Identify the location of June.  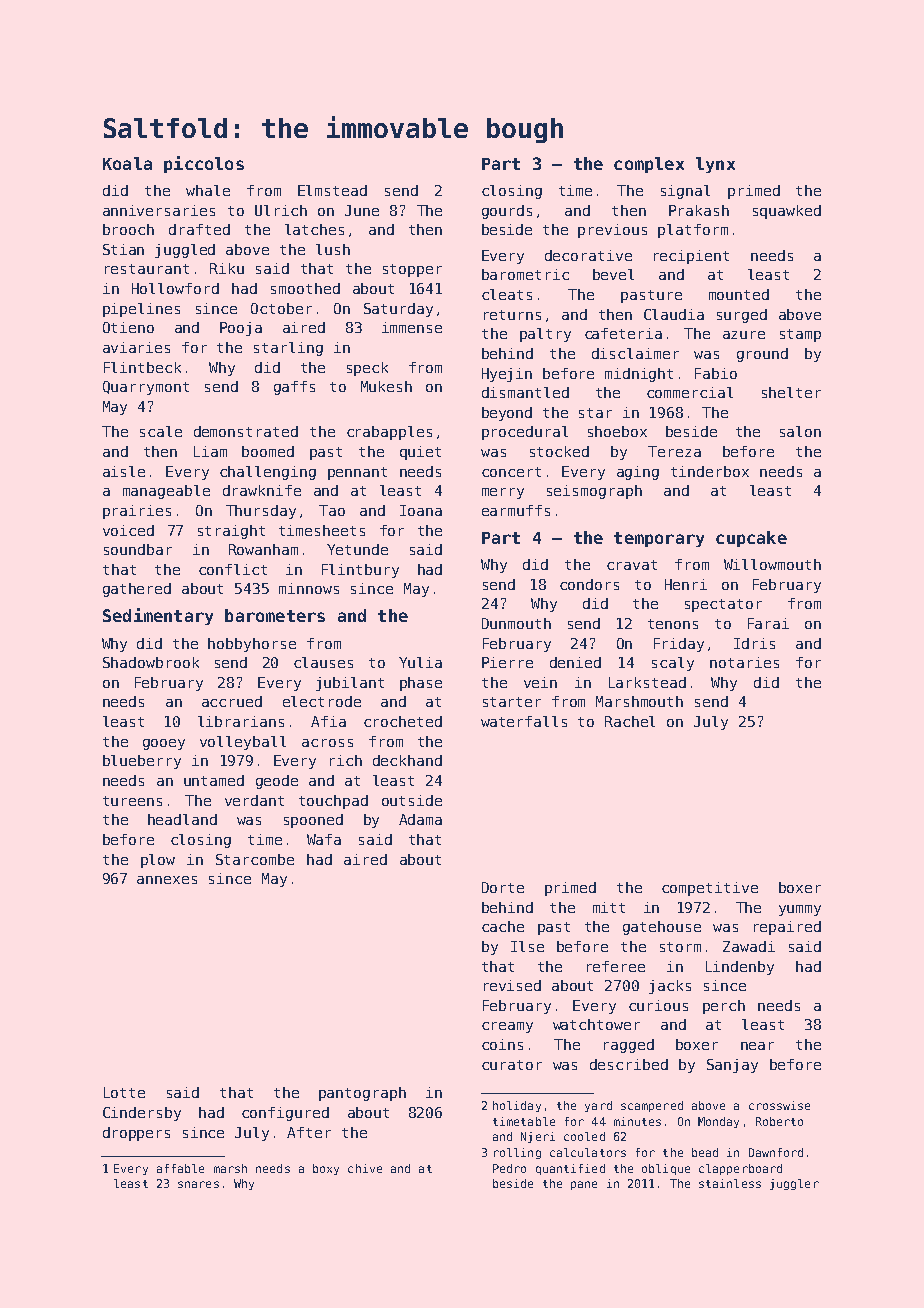
(362, 210).
